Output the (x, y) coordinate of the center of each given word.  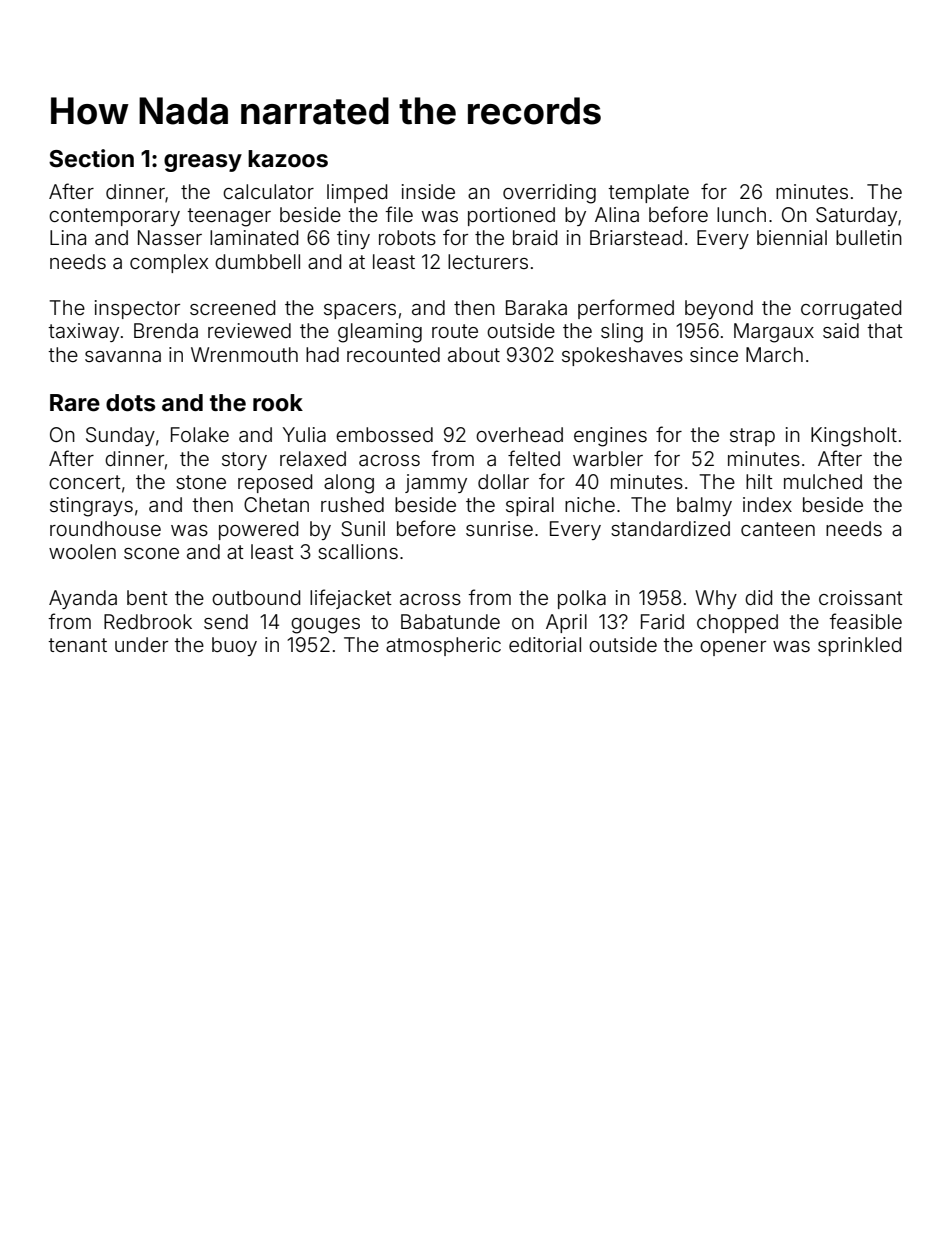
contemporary (114, 217)
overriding (549, 194)
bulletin (869, 237)
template (648, 193)
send (226, 621)
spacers (360, 311)
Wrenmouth (244, 354)
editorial (545, 644)
